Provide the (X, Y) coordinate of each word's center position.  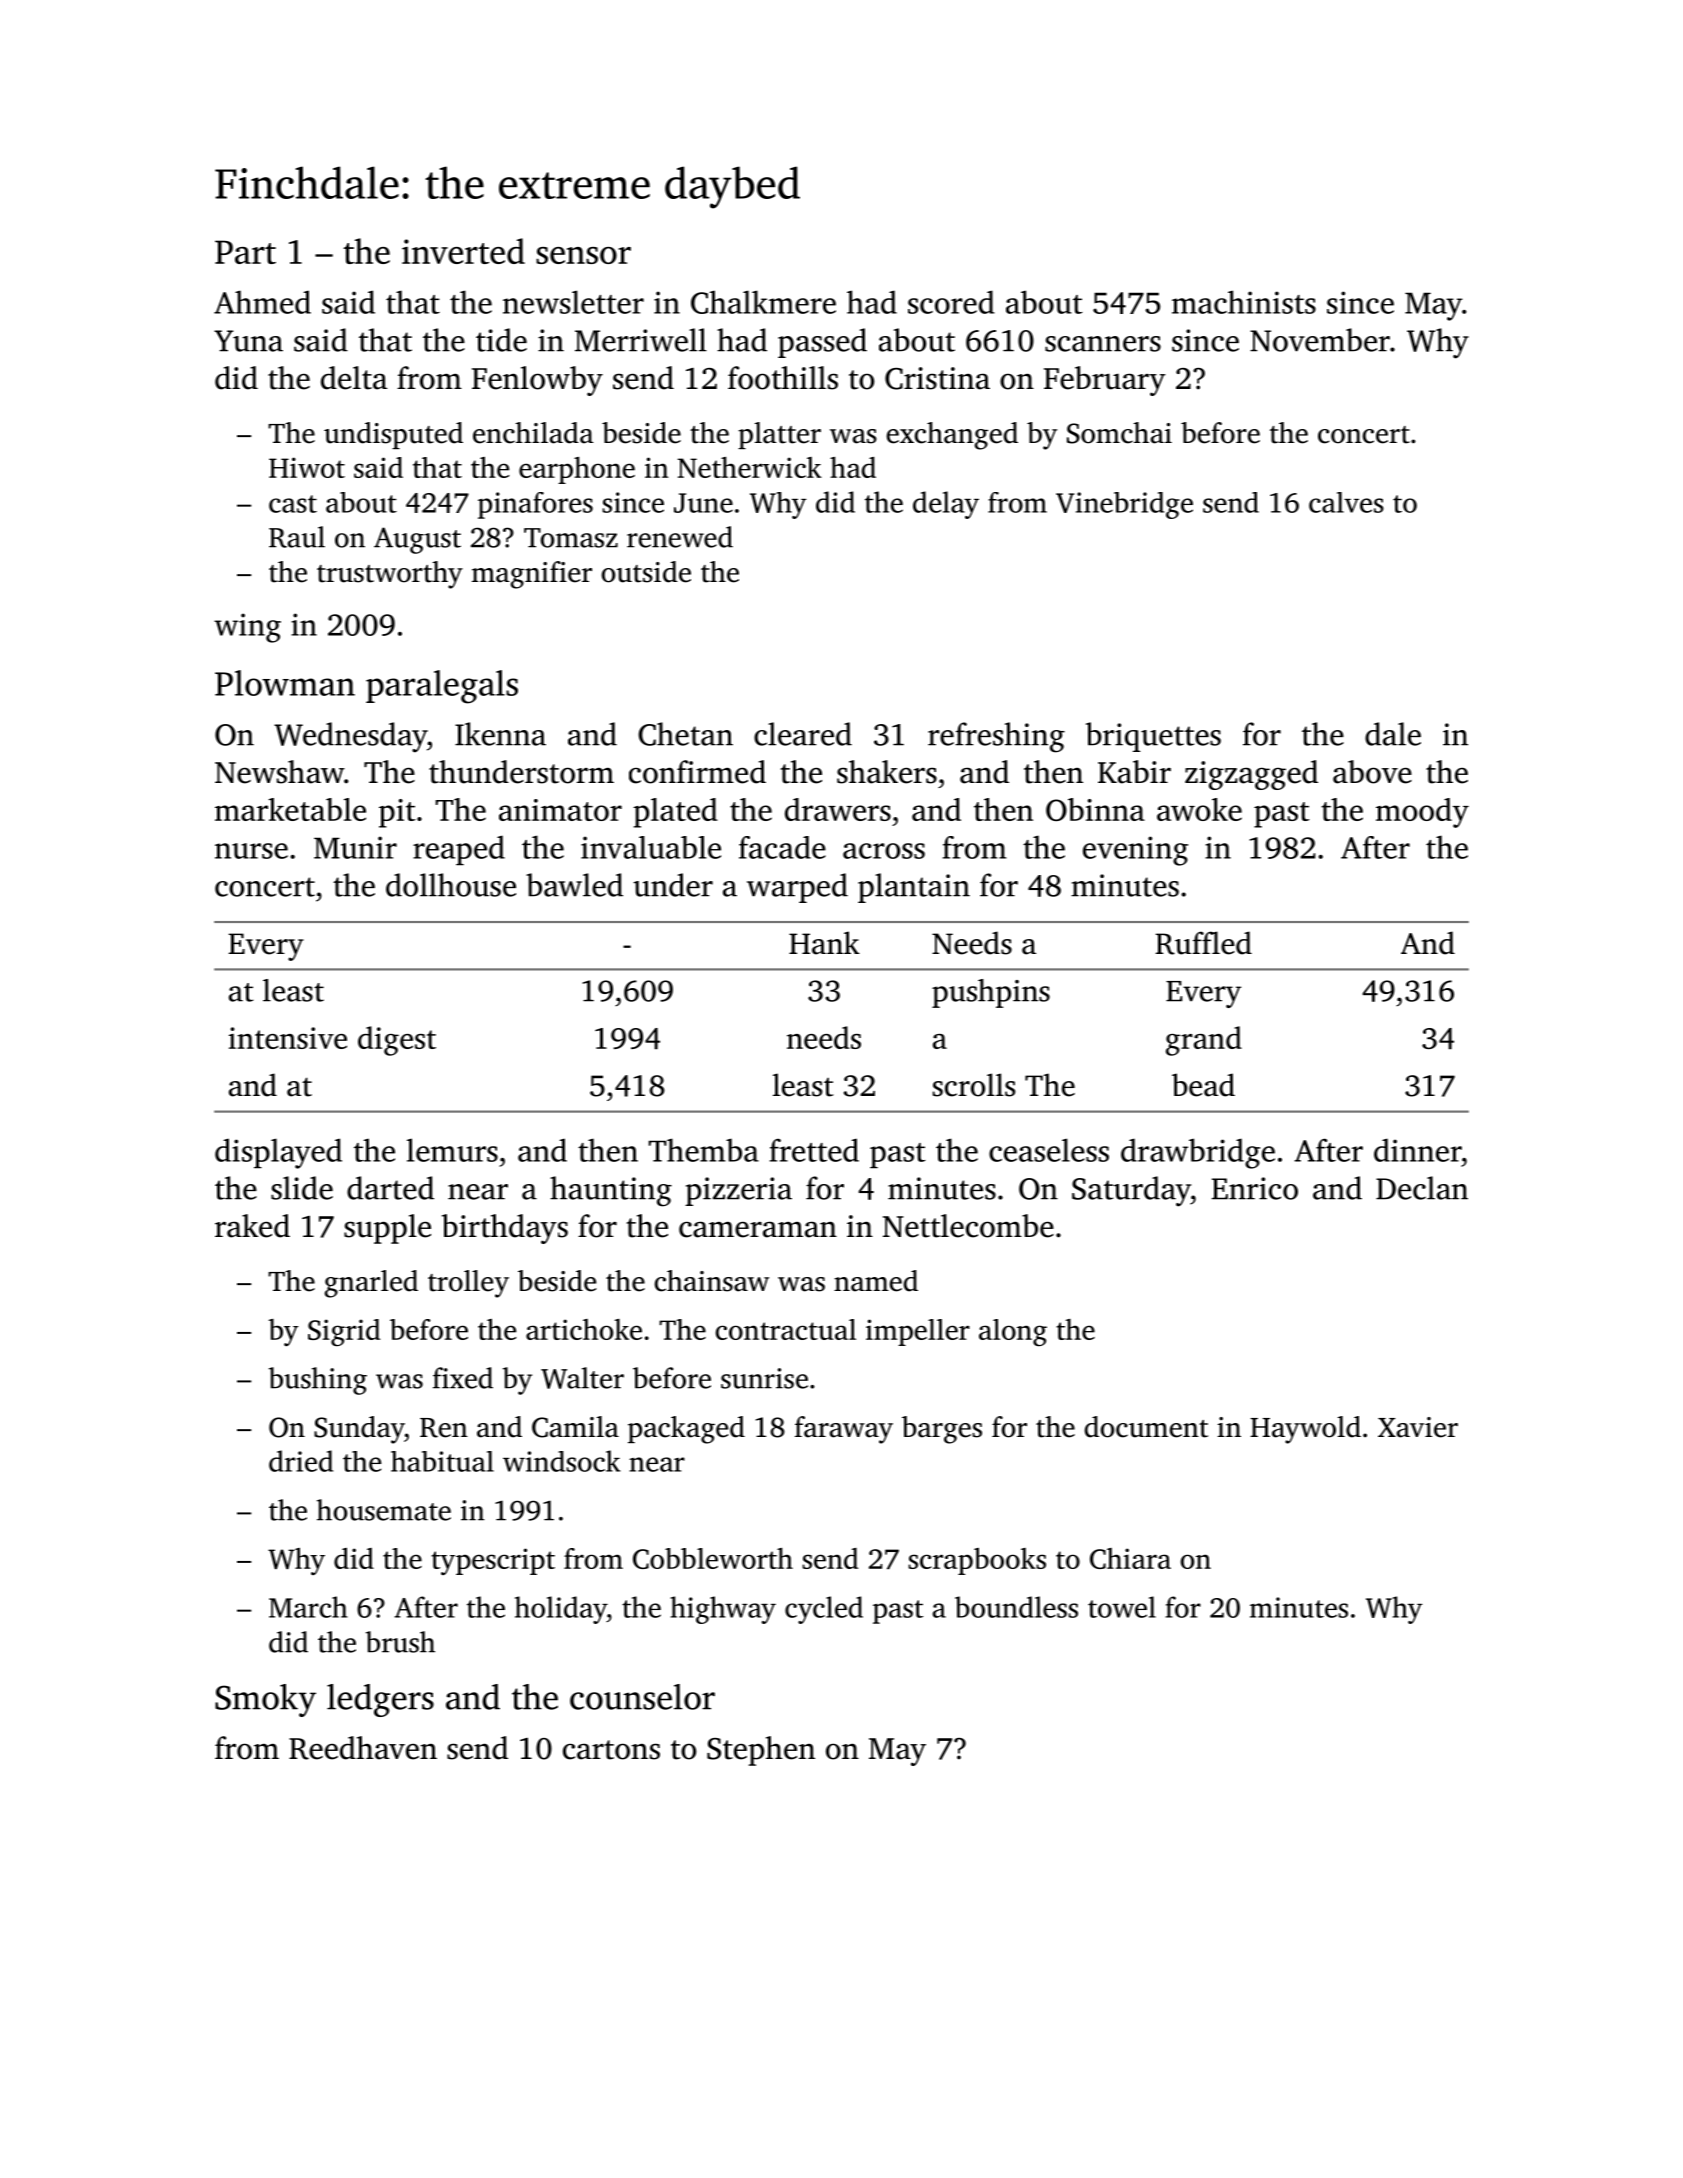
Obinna (1095, 809)
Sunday (359, 1430)
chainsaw (712, 1281)
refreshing (996, 737)
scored (951, 302)
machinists (1244, 302)
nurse (251, 851)
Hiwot (307, 467)
